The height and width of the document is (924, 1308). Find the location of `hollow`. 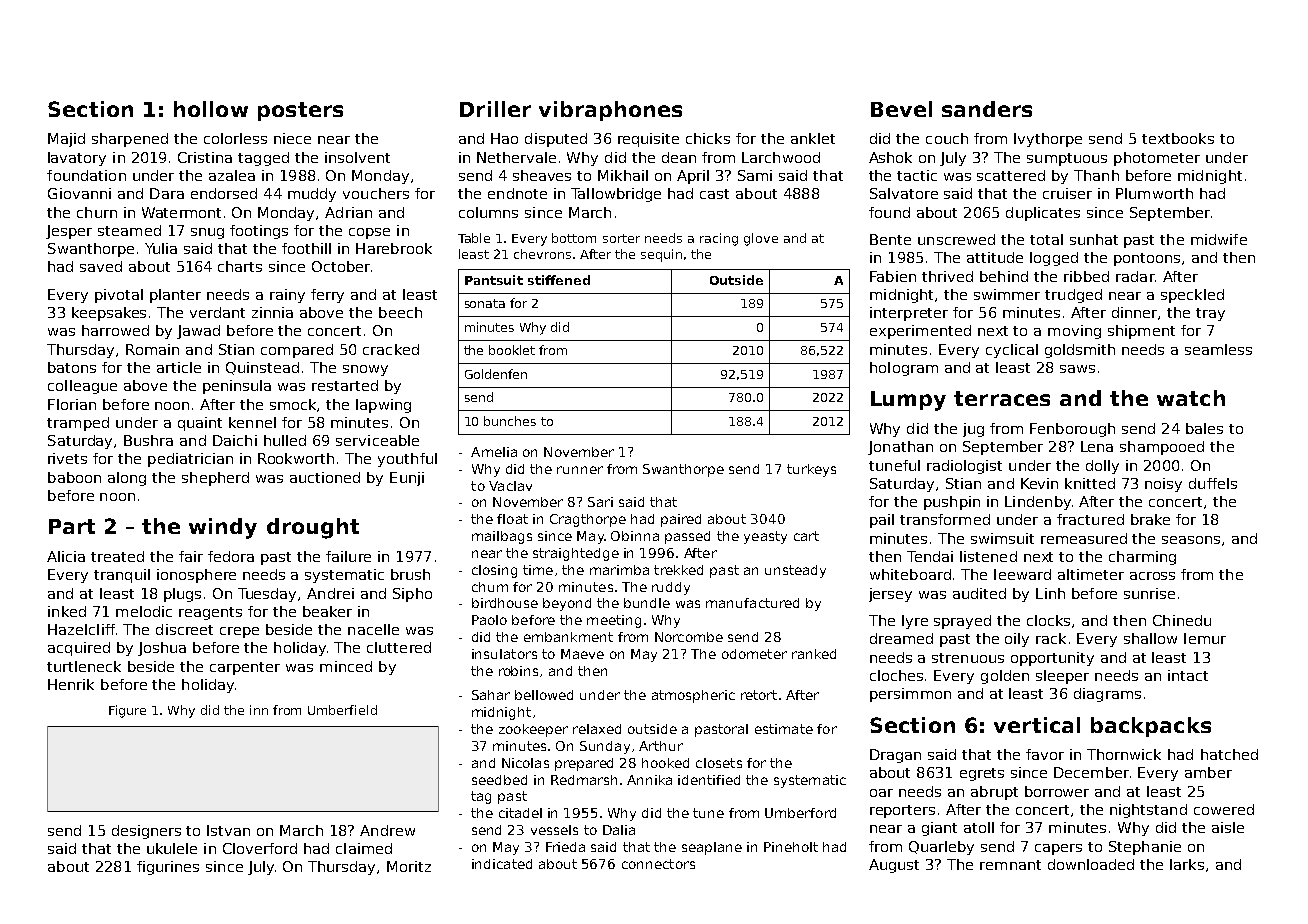

hollow is located at coordinates (211, 109).
